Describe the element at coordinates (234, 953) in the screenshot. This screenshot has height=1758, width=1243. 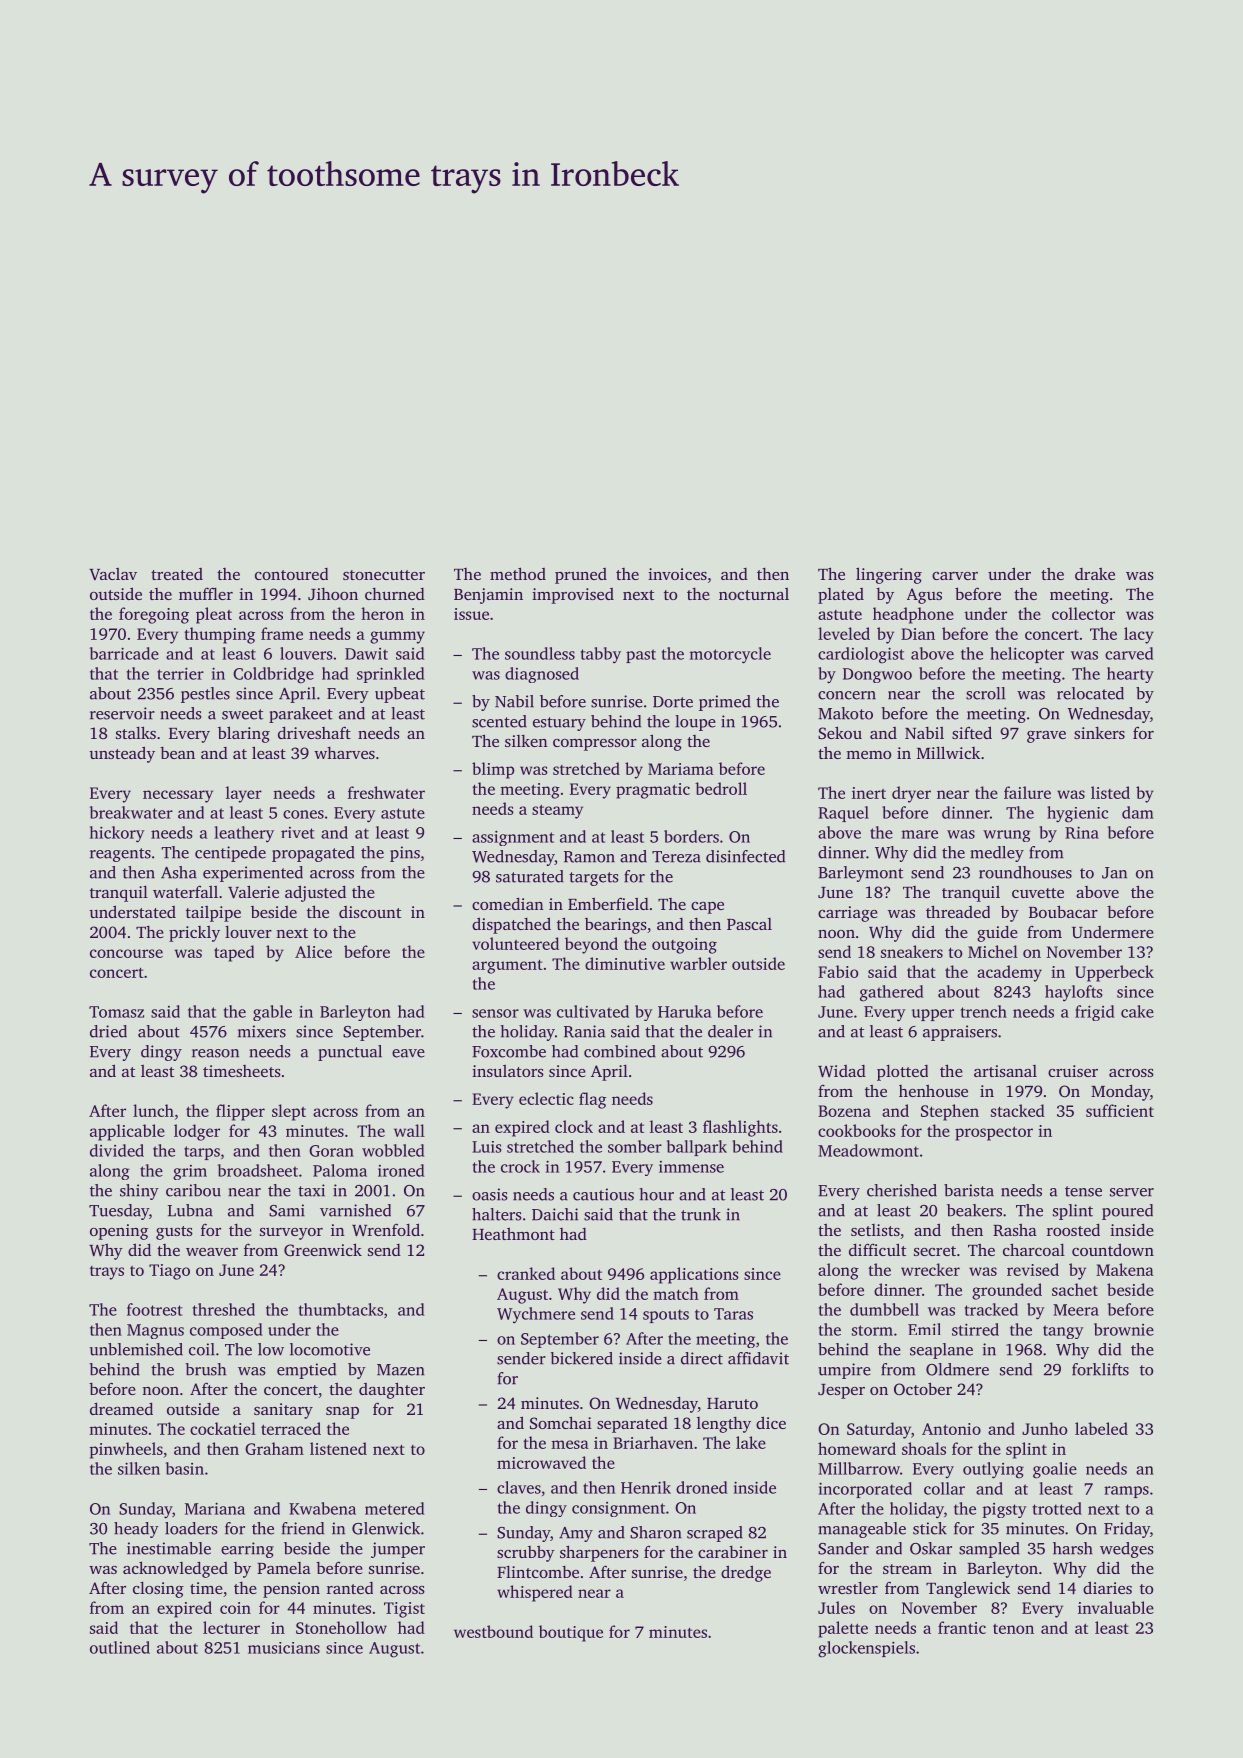
I see `taped` at that location.
